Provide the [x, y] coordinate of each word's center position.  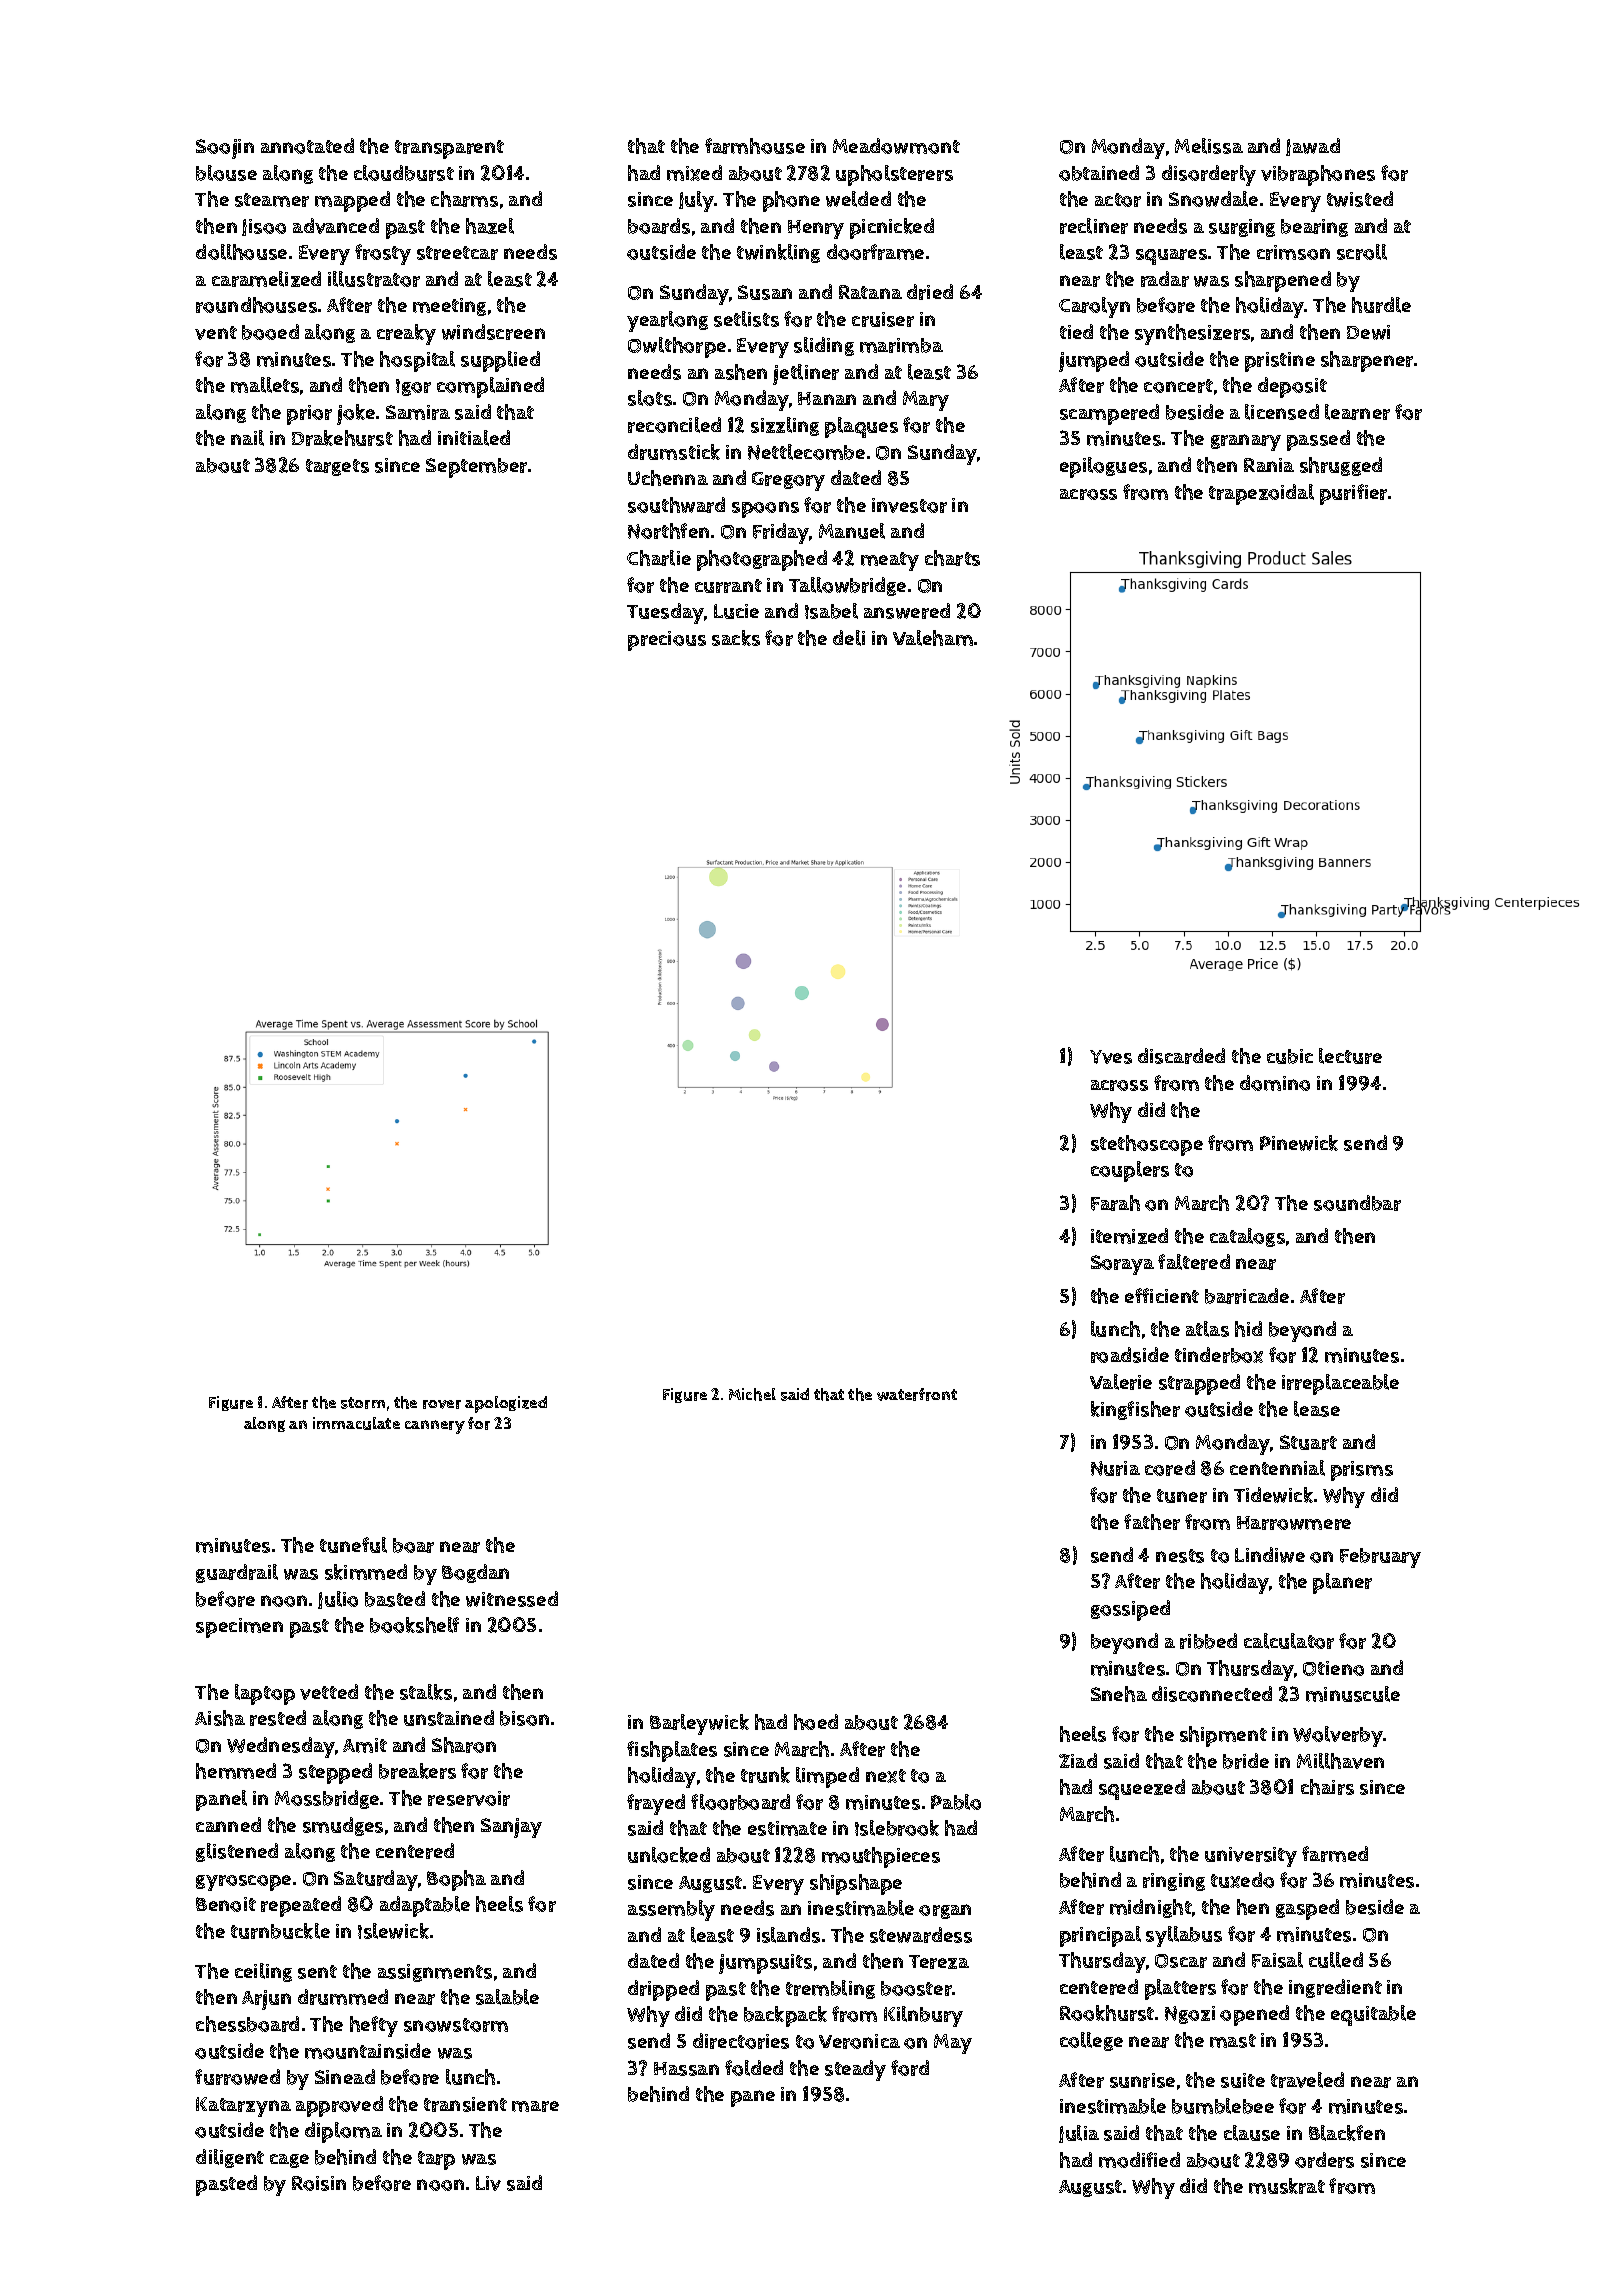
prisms [1362, 1471]
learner [1357, 412]
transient [465, 2104]
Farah [1115, 1203]
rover [442, 1404]
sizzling [785, 426]
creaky [406, 334]
